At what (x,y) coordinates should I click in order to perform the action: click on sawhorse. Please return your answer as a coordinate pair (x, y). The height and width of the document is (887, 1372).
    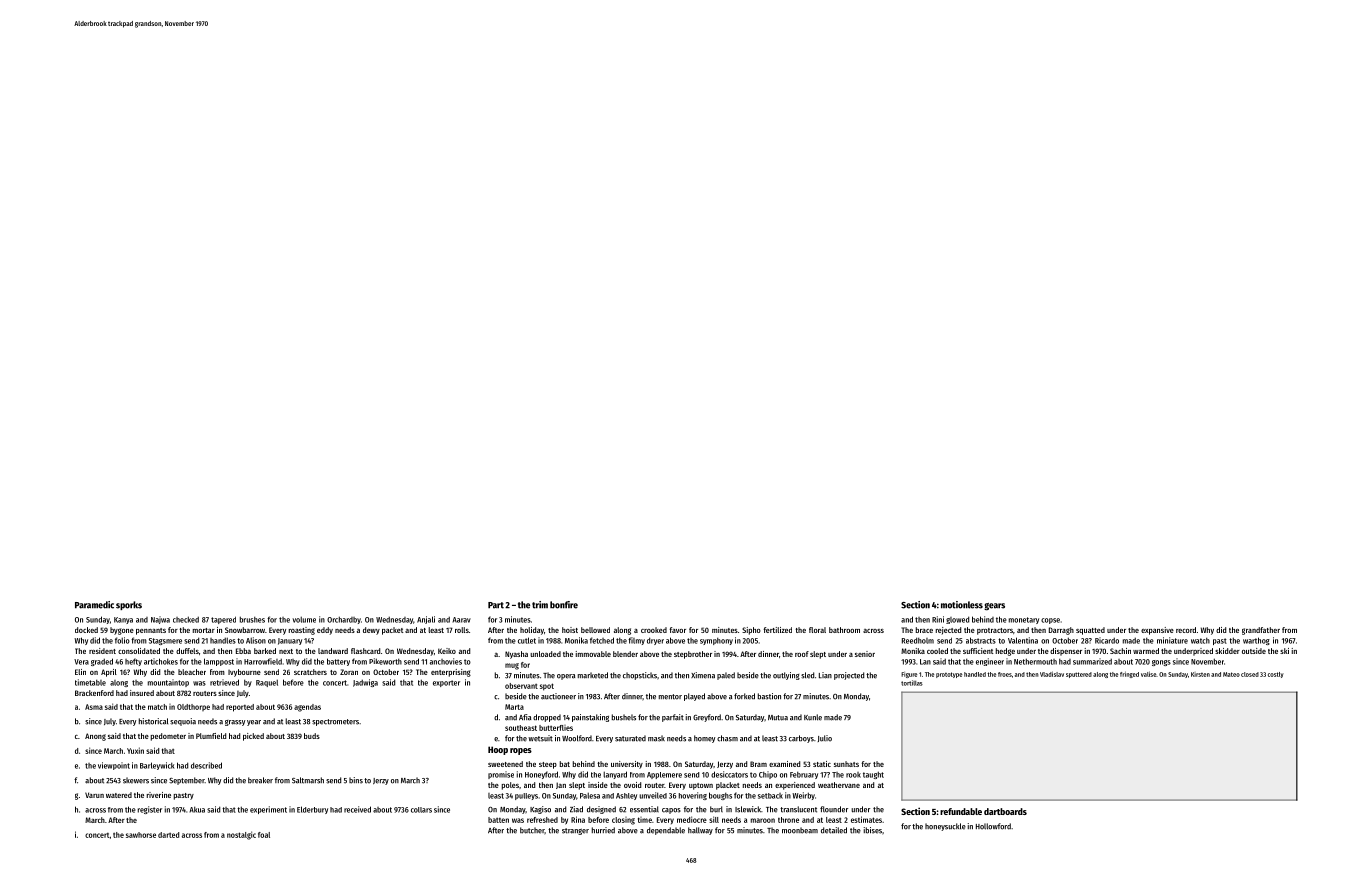
    Looking at the image, I should click on (141, 835).
